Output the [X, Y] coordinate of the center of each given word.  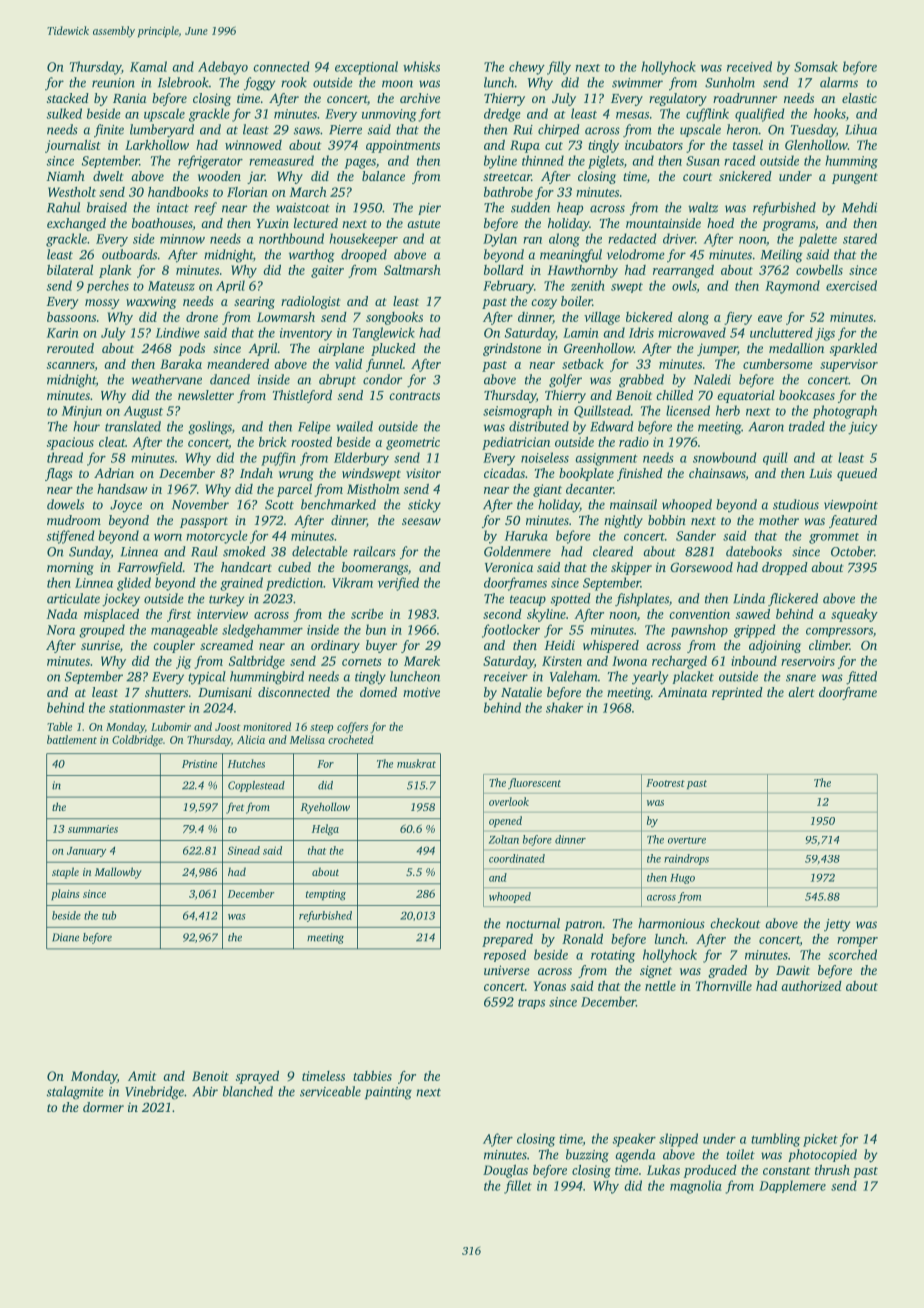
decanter [590, 489]
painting [388, 1093]
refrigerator [210, 162]
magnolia [696, 1187]
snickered [745, 176]
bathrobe [508, 192]
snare [801, 678]
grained [241, 584]
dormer [103, 1107]
